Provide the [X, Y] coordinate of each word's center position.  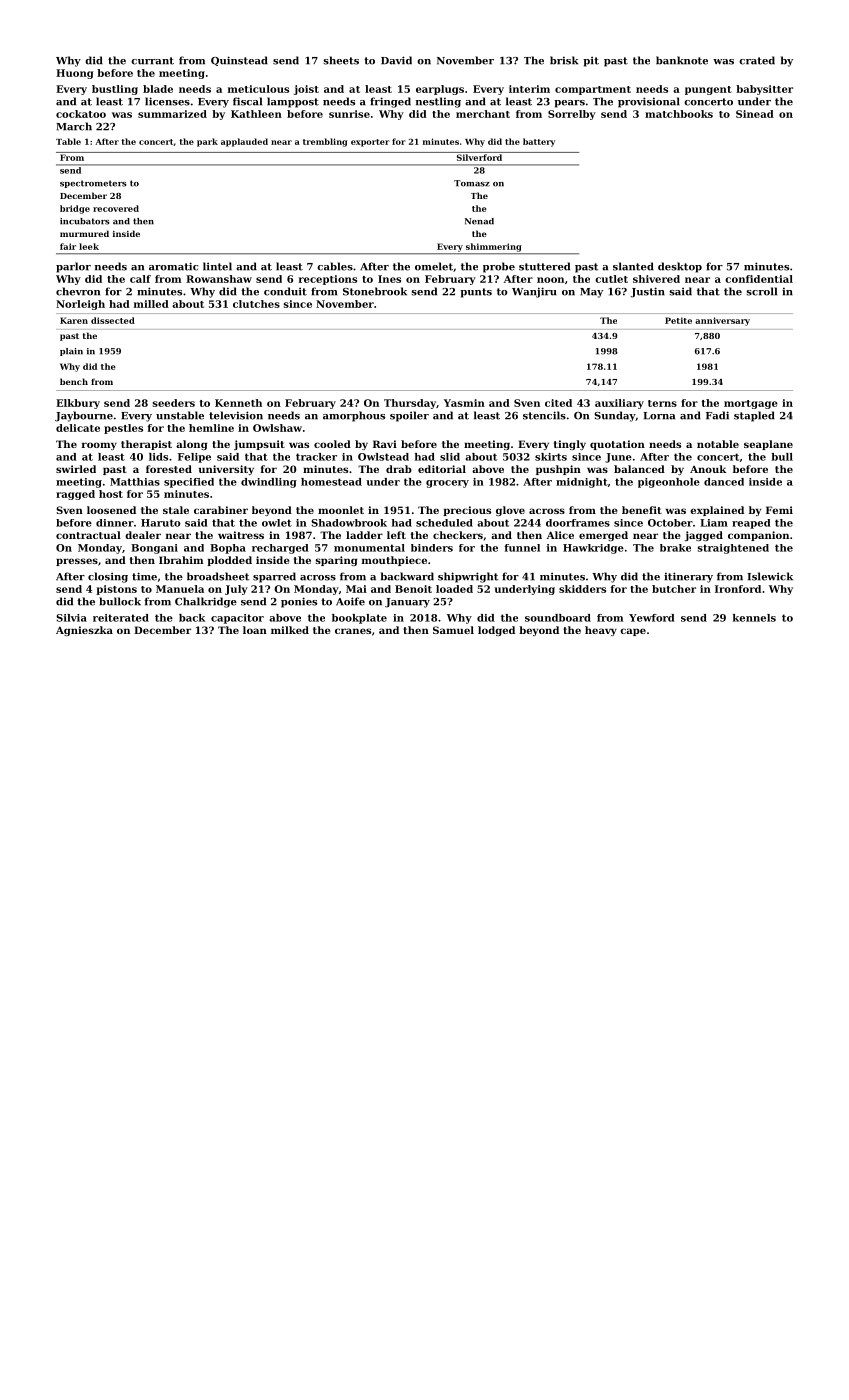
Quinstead [239, 61]
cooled [332, 444]
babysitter [764, 90]
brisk [564, 60]
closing [108, 577]
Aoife [350, 601]
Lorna [659, 416]
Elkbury [78, 404]
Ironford [738, 589]
